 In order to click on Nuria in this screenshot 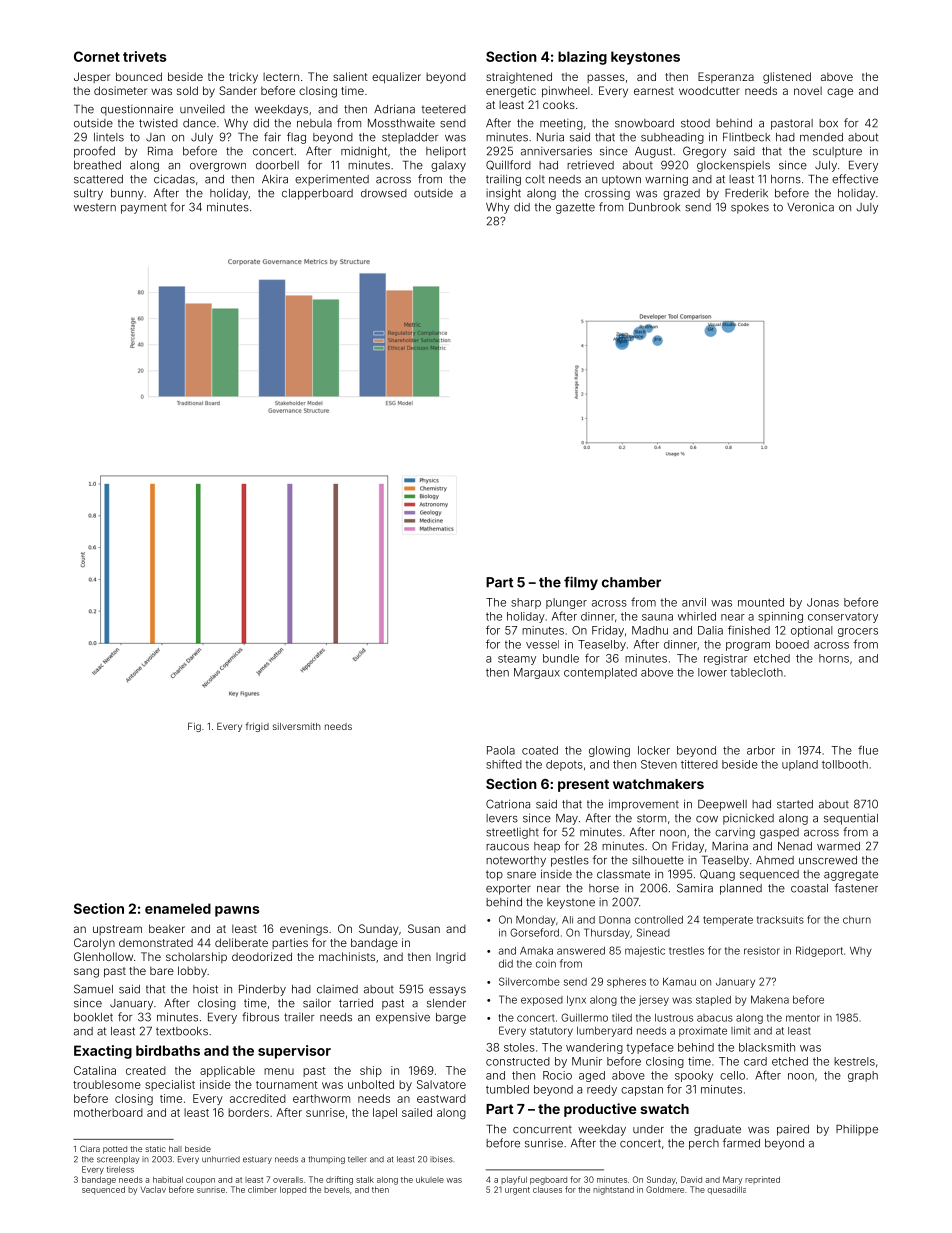, I will do `click(550, 137)`.
